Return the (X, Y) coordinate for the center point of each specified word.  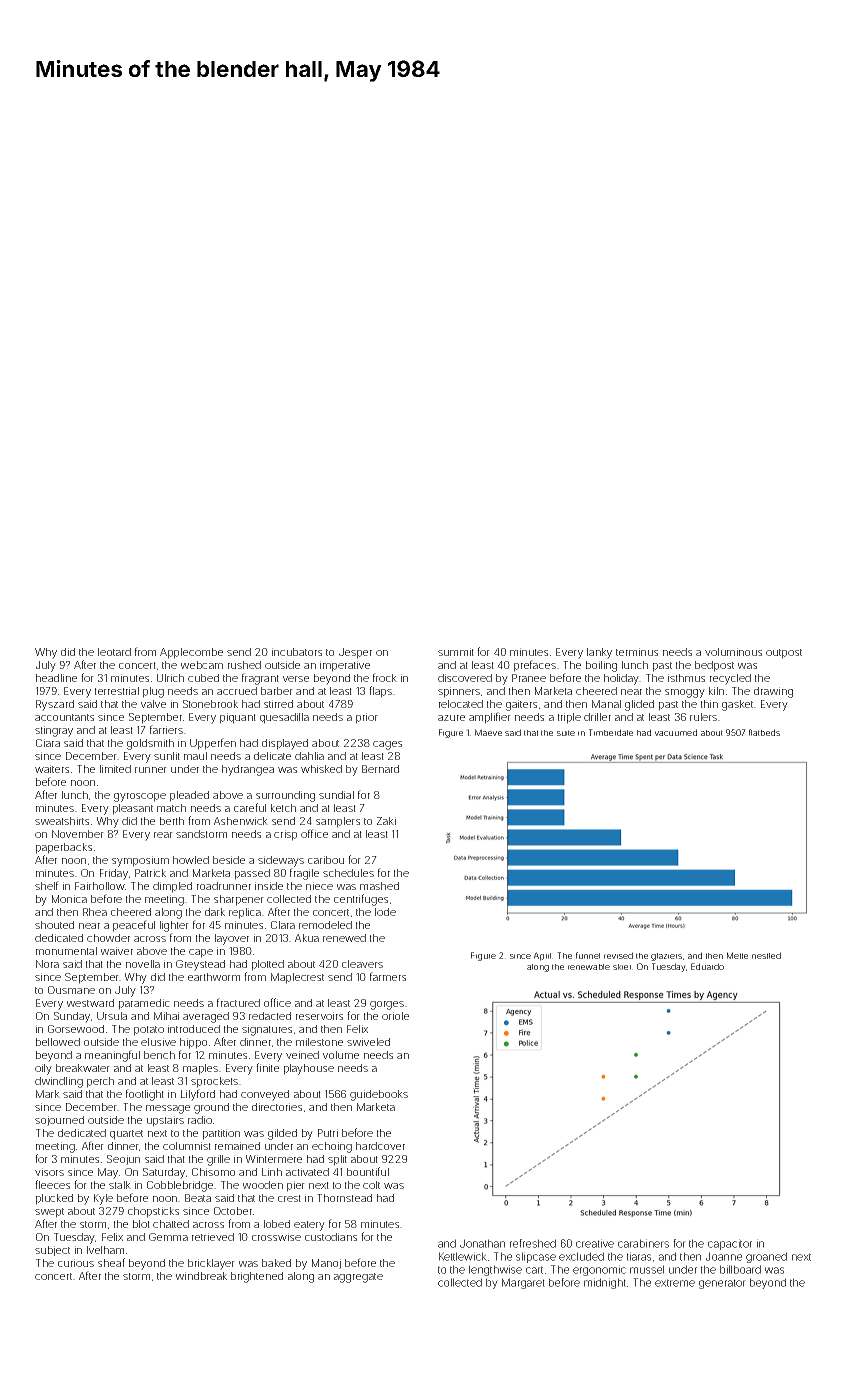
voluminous (733, 652)
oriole (395, 1016)
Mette (737, 955)
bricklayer (211, 1264)
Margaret (523, 1283)
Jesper (355, 653)
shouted (54, 925)
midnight (605, 1283)
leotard (114, 652)
